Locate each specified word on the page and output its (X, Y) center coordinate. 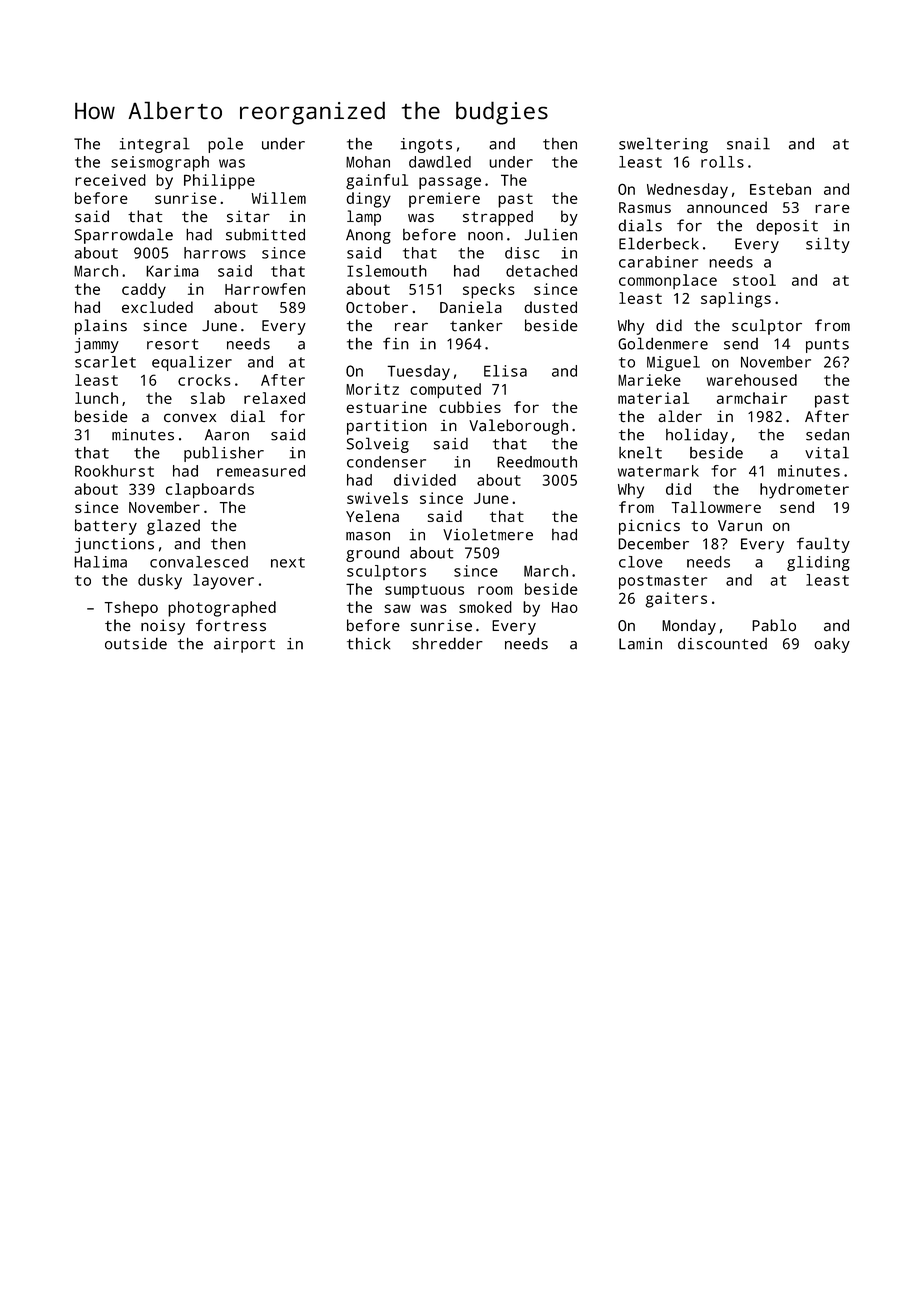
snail (748, 143)
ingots (426, 145)
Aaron (227, 435)
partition (387, 427)
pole (225, 145)
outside (136, 643)
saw (398, 608)
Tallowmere (716, 507)
